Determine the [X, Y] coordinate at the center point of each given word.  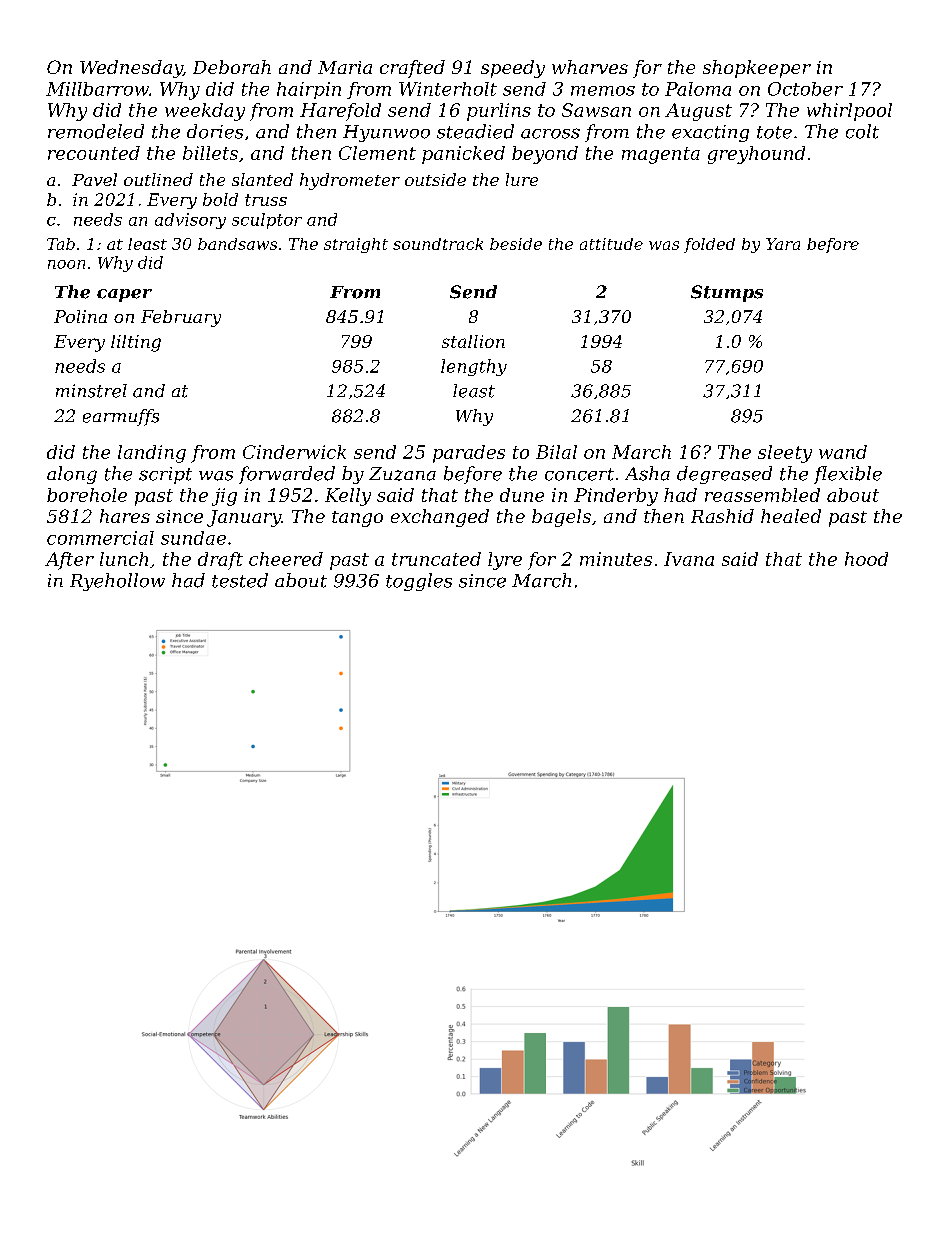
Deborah [232, 67]
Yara [783, 244]
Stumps [727, 293]
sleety [785, 454]
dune [522, 495]
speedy [513, 69]
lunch [124, 559]
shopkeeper [757, 69]
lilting [136, 343]
